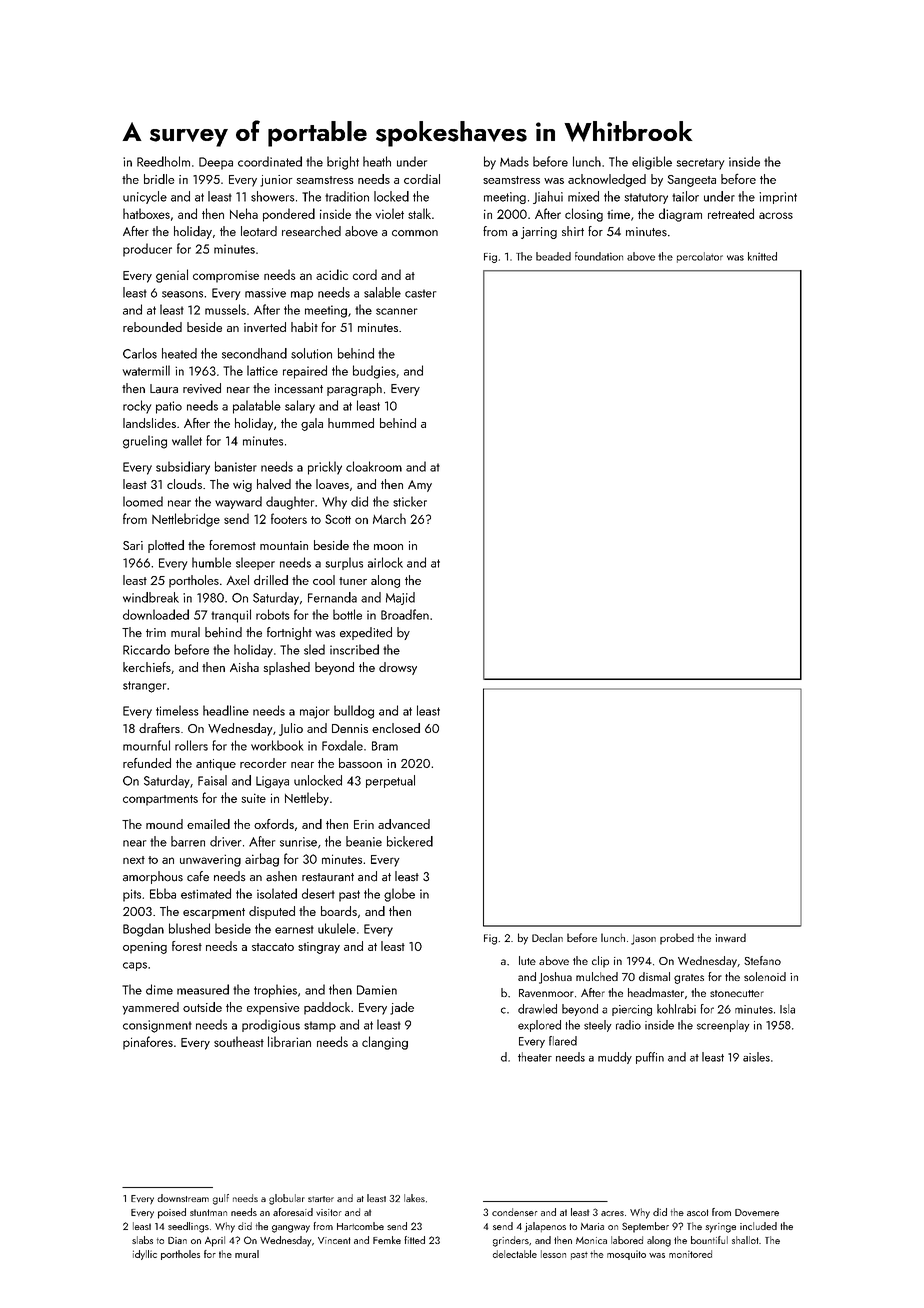 The image size is (924, 1308). Describe the element at coordinates (244, 213) in the screenshot. I see `Neha` at that location.
